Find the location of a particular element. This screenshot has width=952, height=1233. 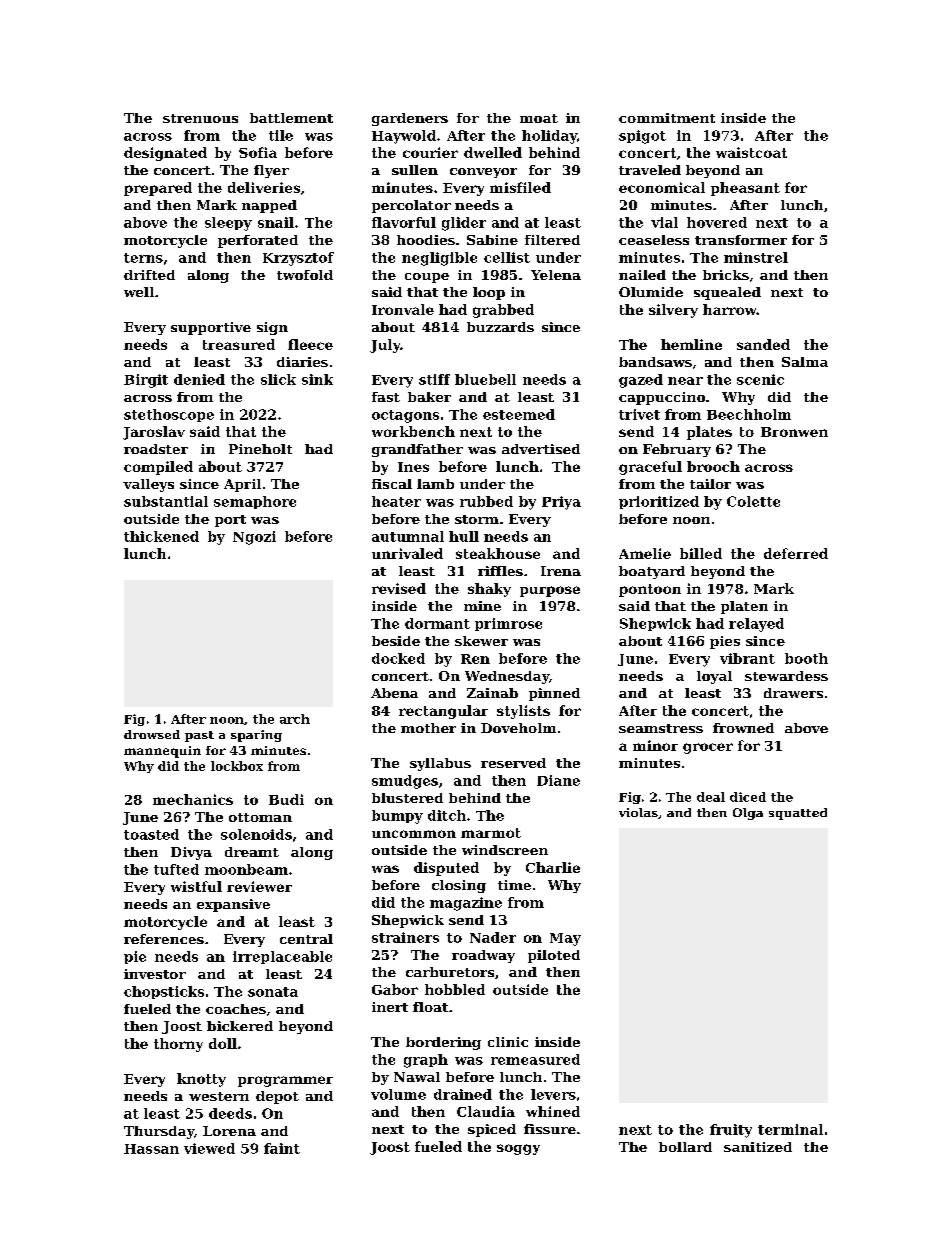

commitment is located at coordinates (667, 118).
